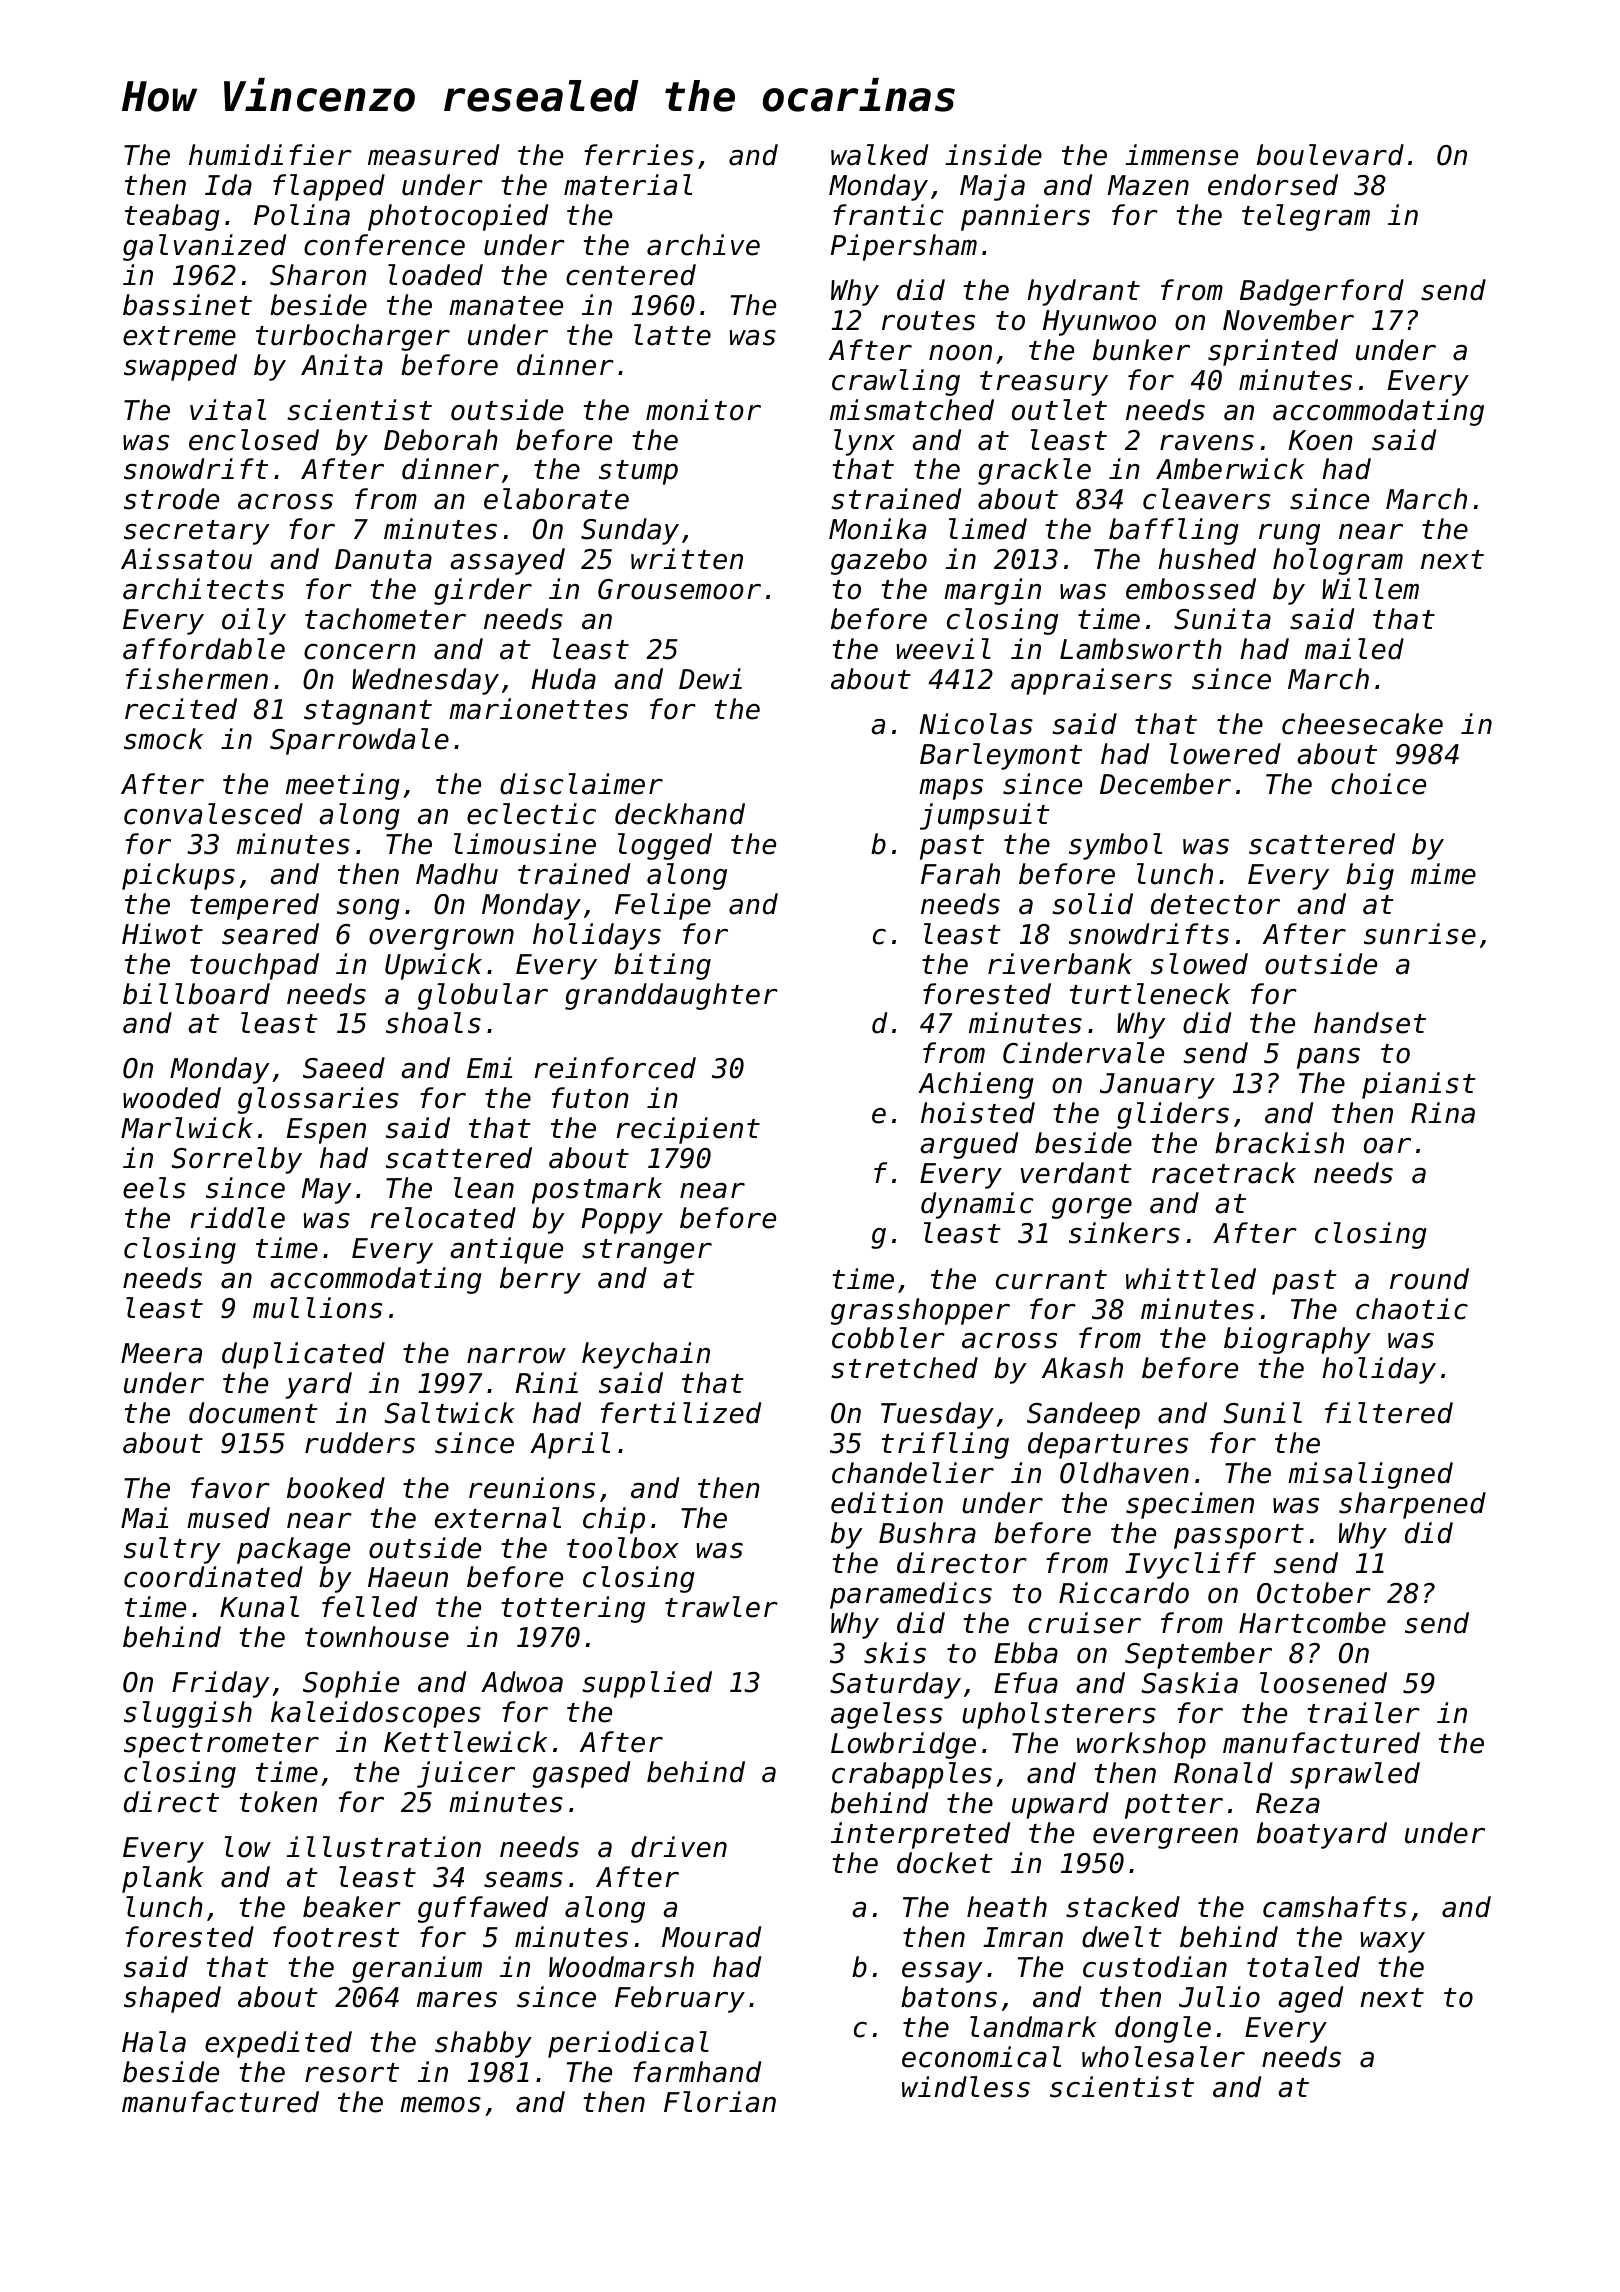  What do you see at coordinates (368, 909) in the screenshot?
I see `song` at bounding box center [368, 909].
